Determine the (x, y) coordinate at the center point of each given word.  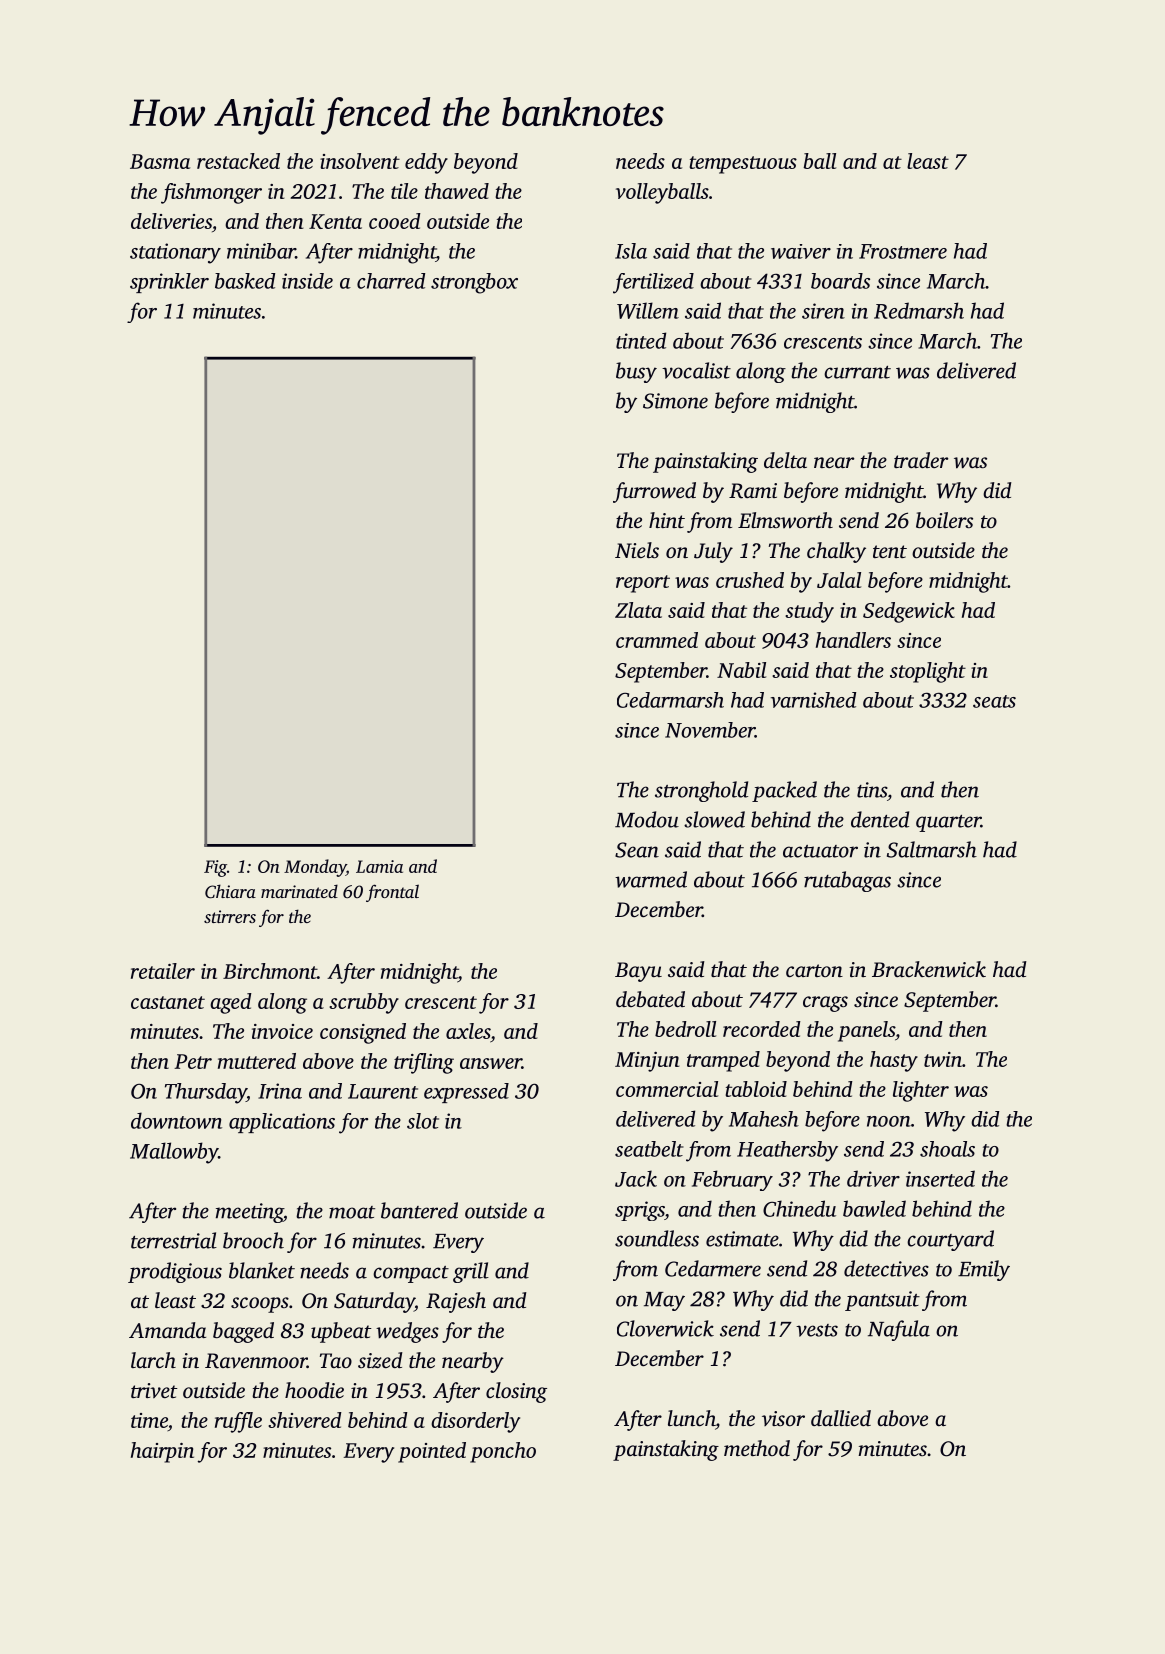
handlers (853, 640)
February (732, 1180)
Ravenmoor (256, 1361)
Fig (215, 868)
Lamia (379, 866)
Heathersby (787, 1151)
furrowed (654, 492)
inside (307, 281)
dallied (841, 1418)
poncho (503, 1452)
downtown (176, 1120)
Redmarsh (919, 310)
